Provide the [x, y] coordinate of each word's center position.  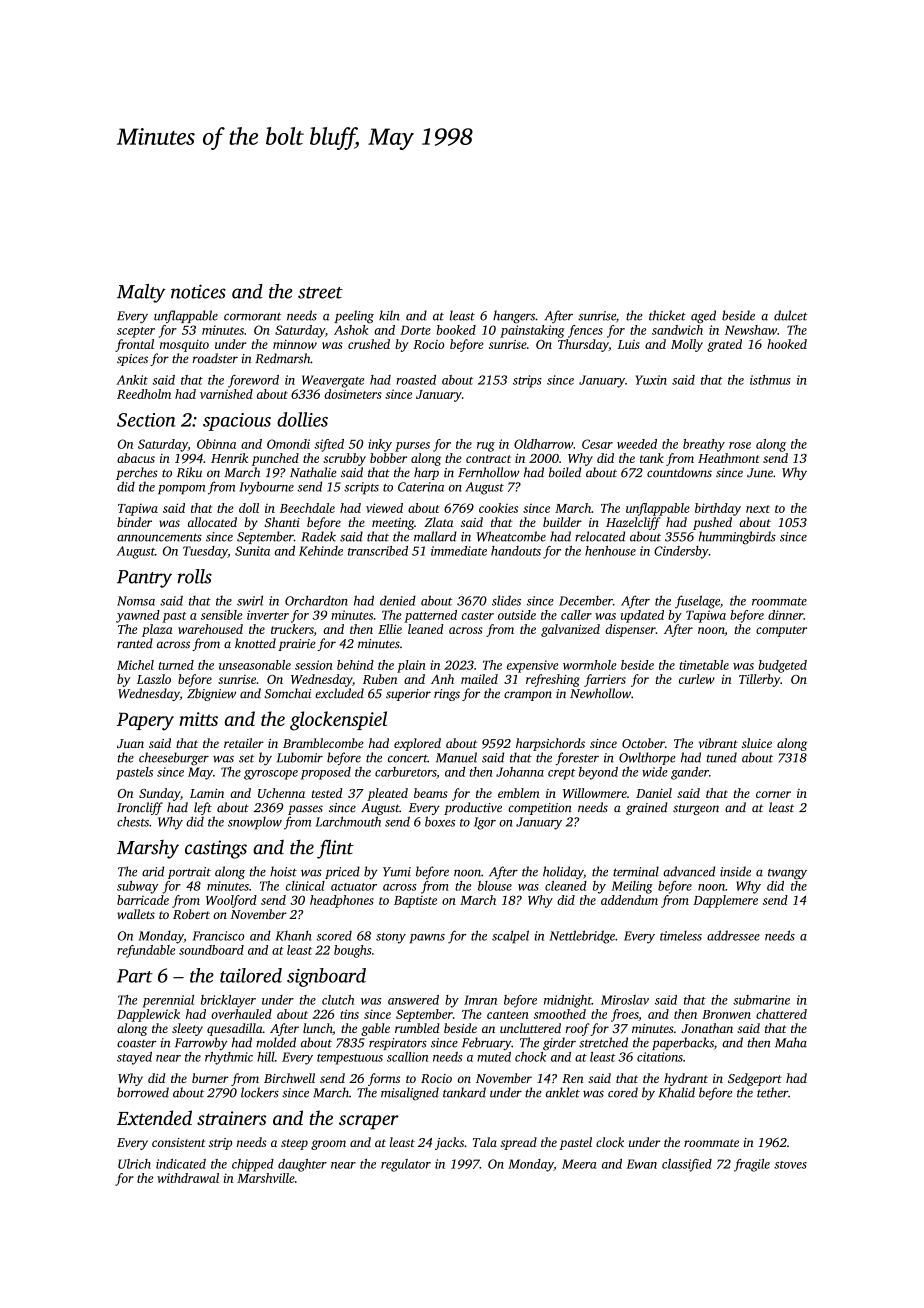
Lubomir [300, 757]
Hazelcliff [633, 523]
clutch [338, 1000]
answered [413, 1000]
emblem [519, 793]
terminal [636, 871]
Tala [485, 1142]
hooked [787, 344]
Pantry [144, 579]
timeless [681, 935]
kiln [389, 315]
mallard [435, 536]
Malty [141, 293]
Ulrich [134, 1164]
